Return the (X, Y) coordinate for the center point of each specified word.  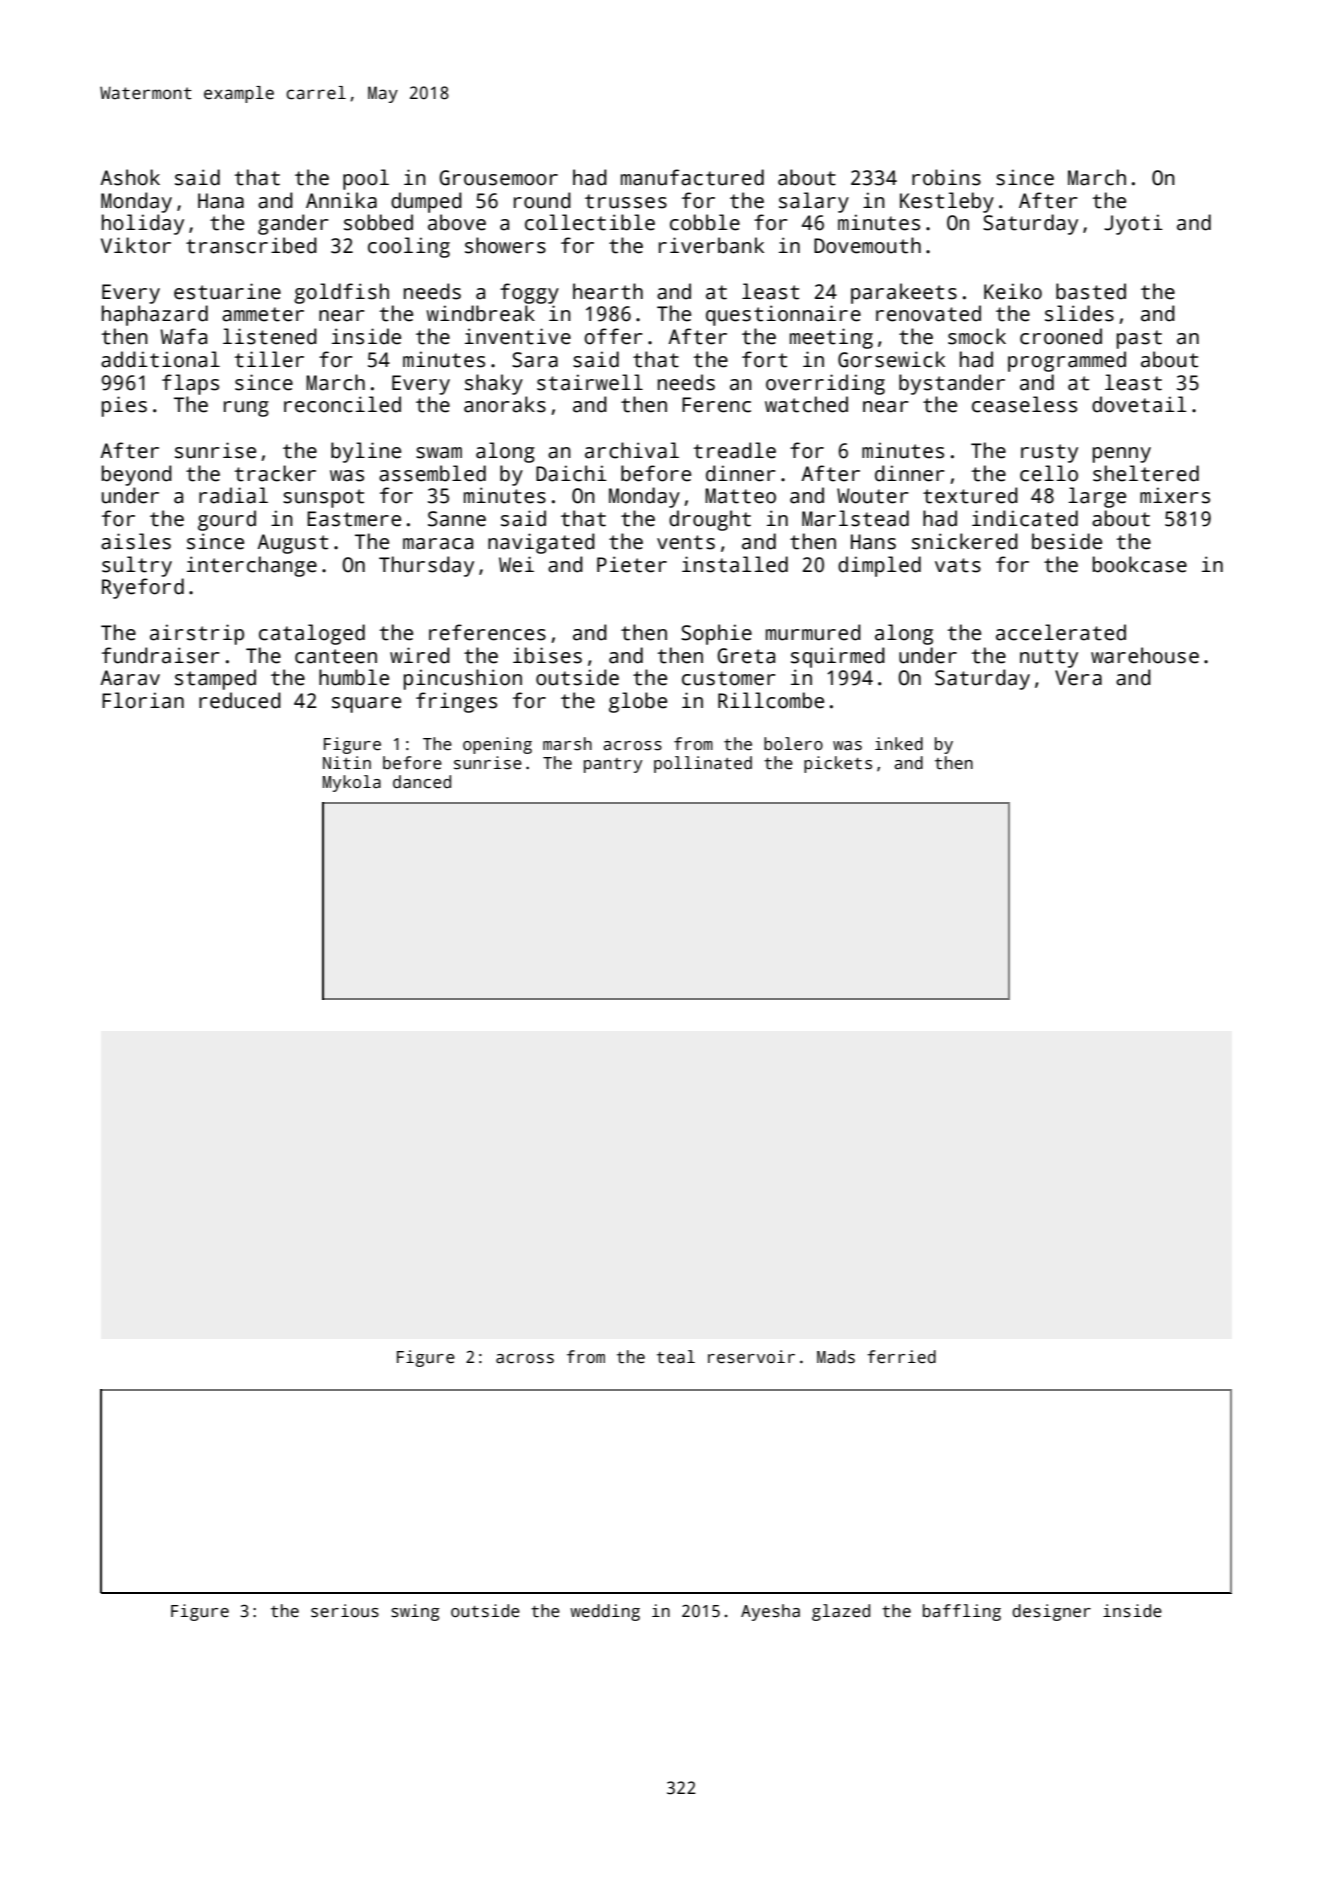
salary (814, 202)
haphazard (155, 315)
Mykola (352, 783)
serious (345, 1611)
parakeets (904, 293)
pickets (838, 764)
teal (676, 1357)
